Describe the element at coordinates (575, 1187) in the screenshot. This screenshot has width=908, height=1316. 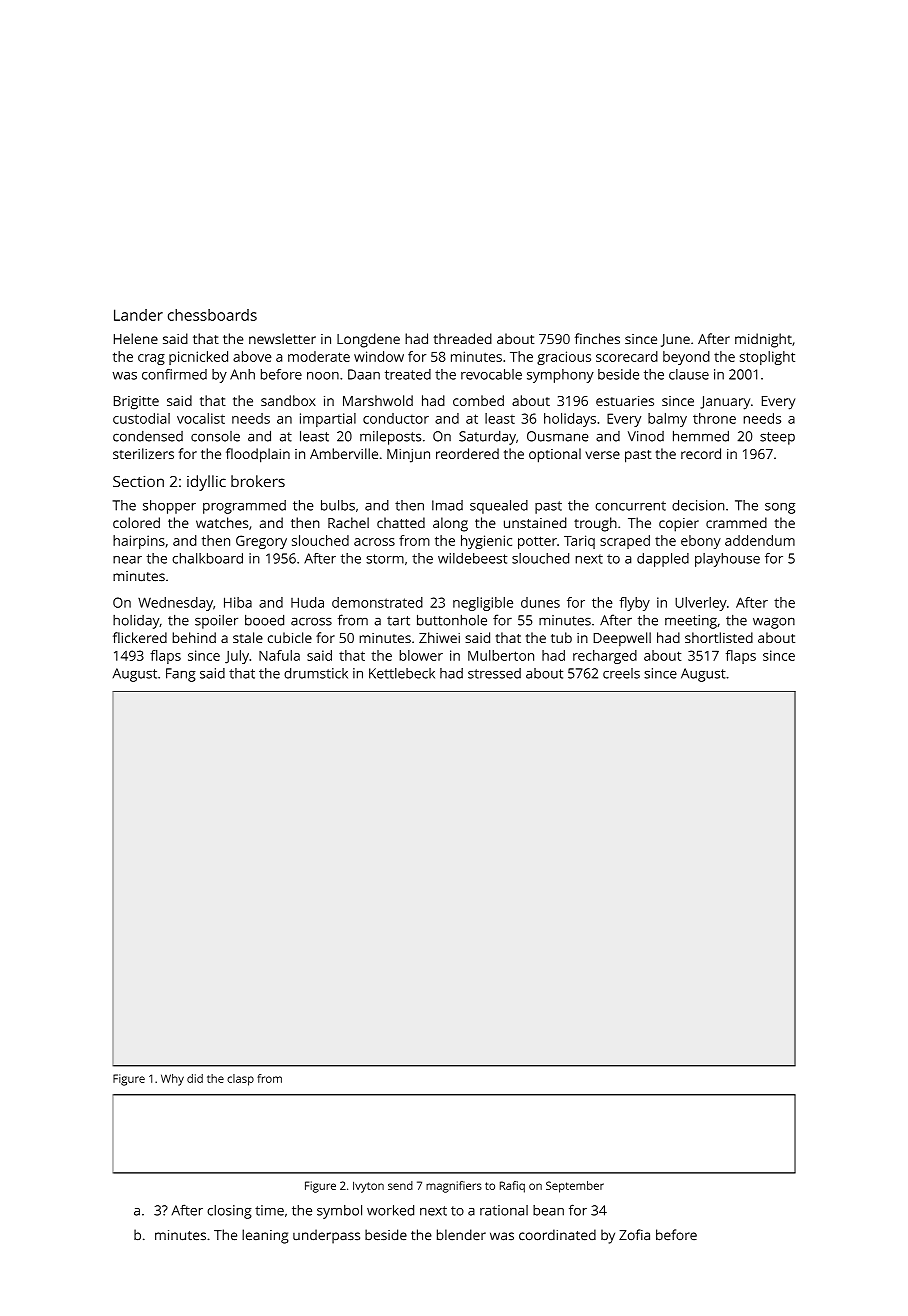
I see `September` at that location.
